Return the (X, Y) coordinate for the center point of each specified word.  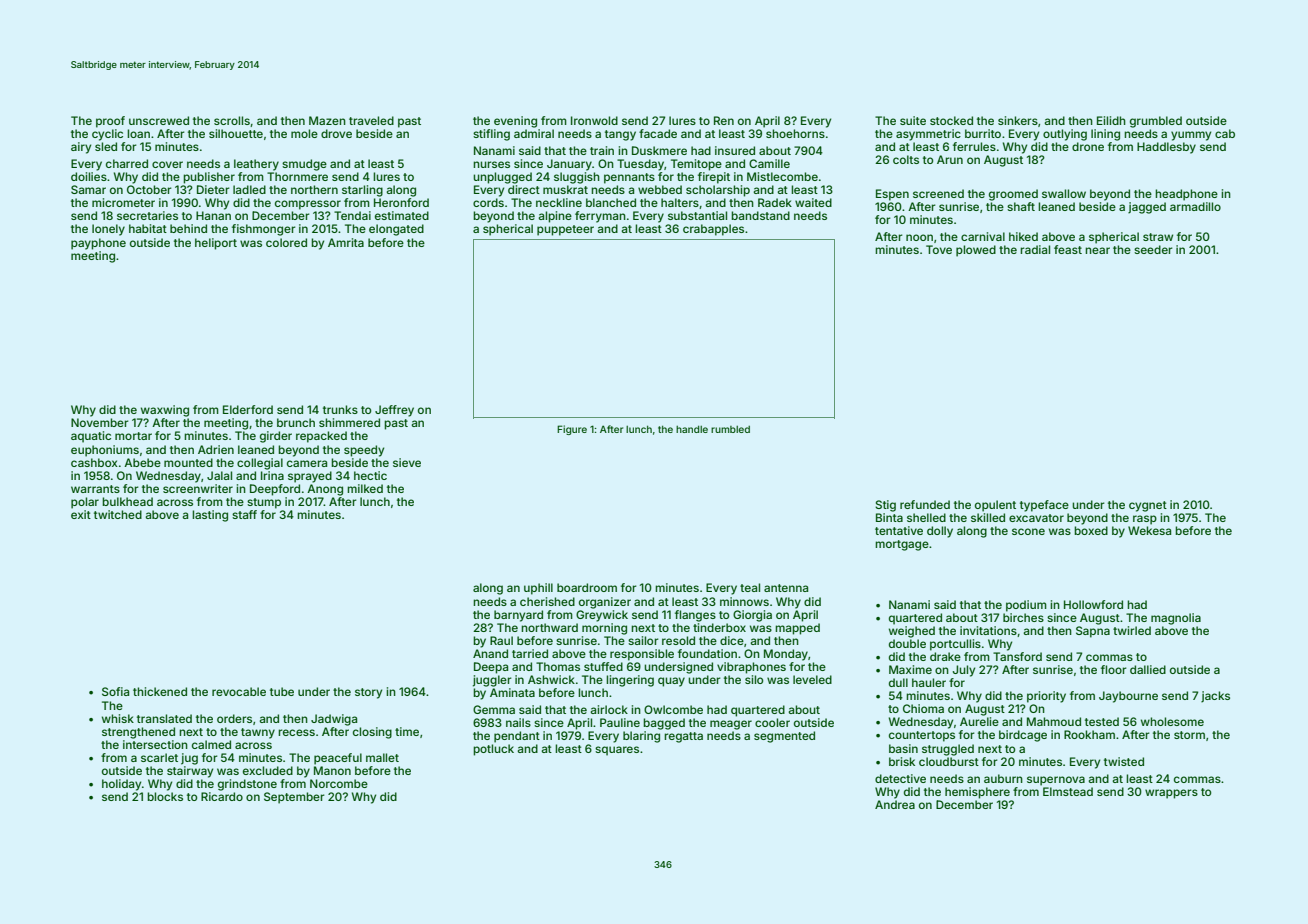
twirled (1132, 630)
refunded (925, 504)
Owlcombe (673, 709)
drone (1088, 146)
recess (296, 732)
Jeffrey (394, 411)
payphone (98, 244)
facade (658, 133)
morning (604, 629)
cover (167, 164)
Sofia (115, 691)
